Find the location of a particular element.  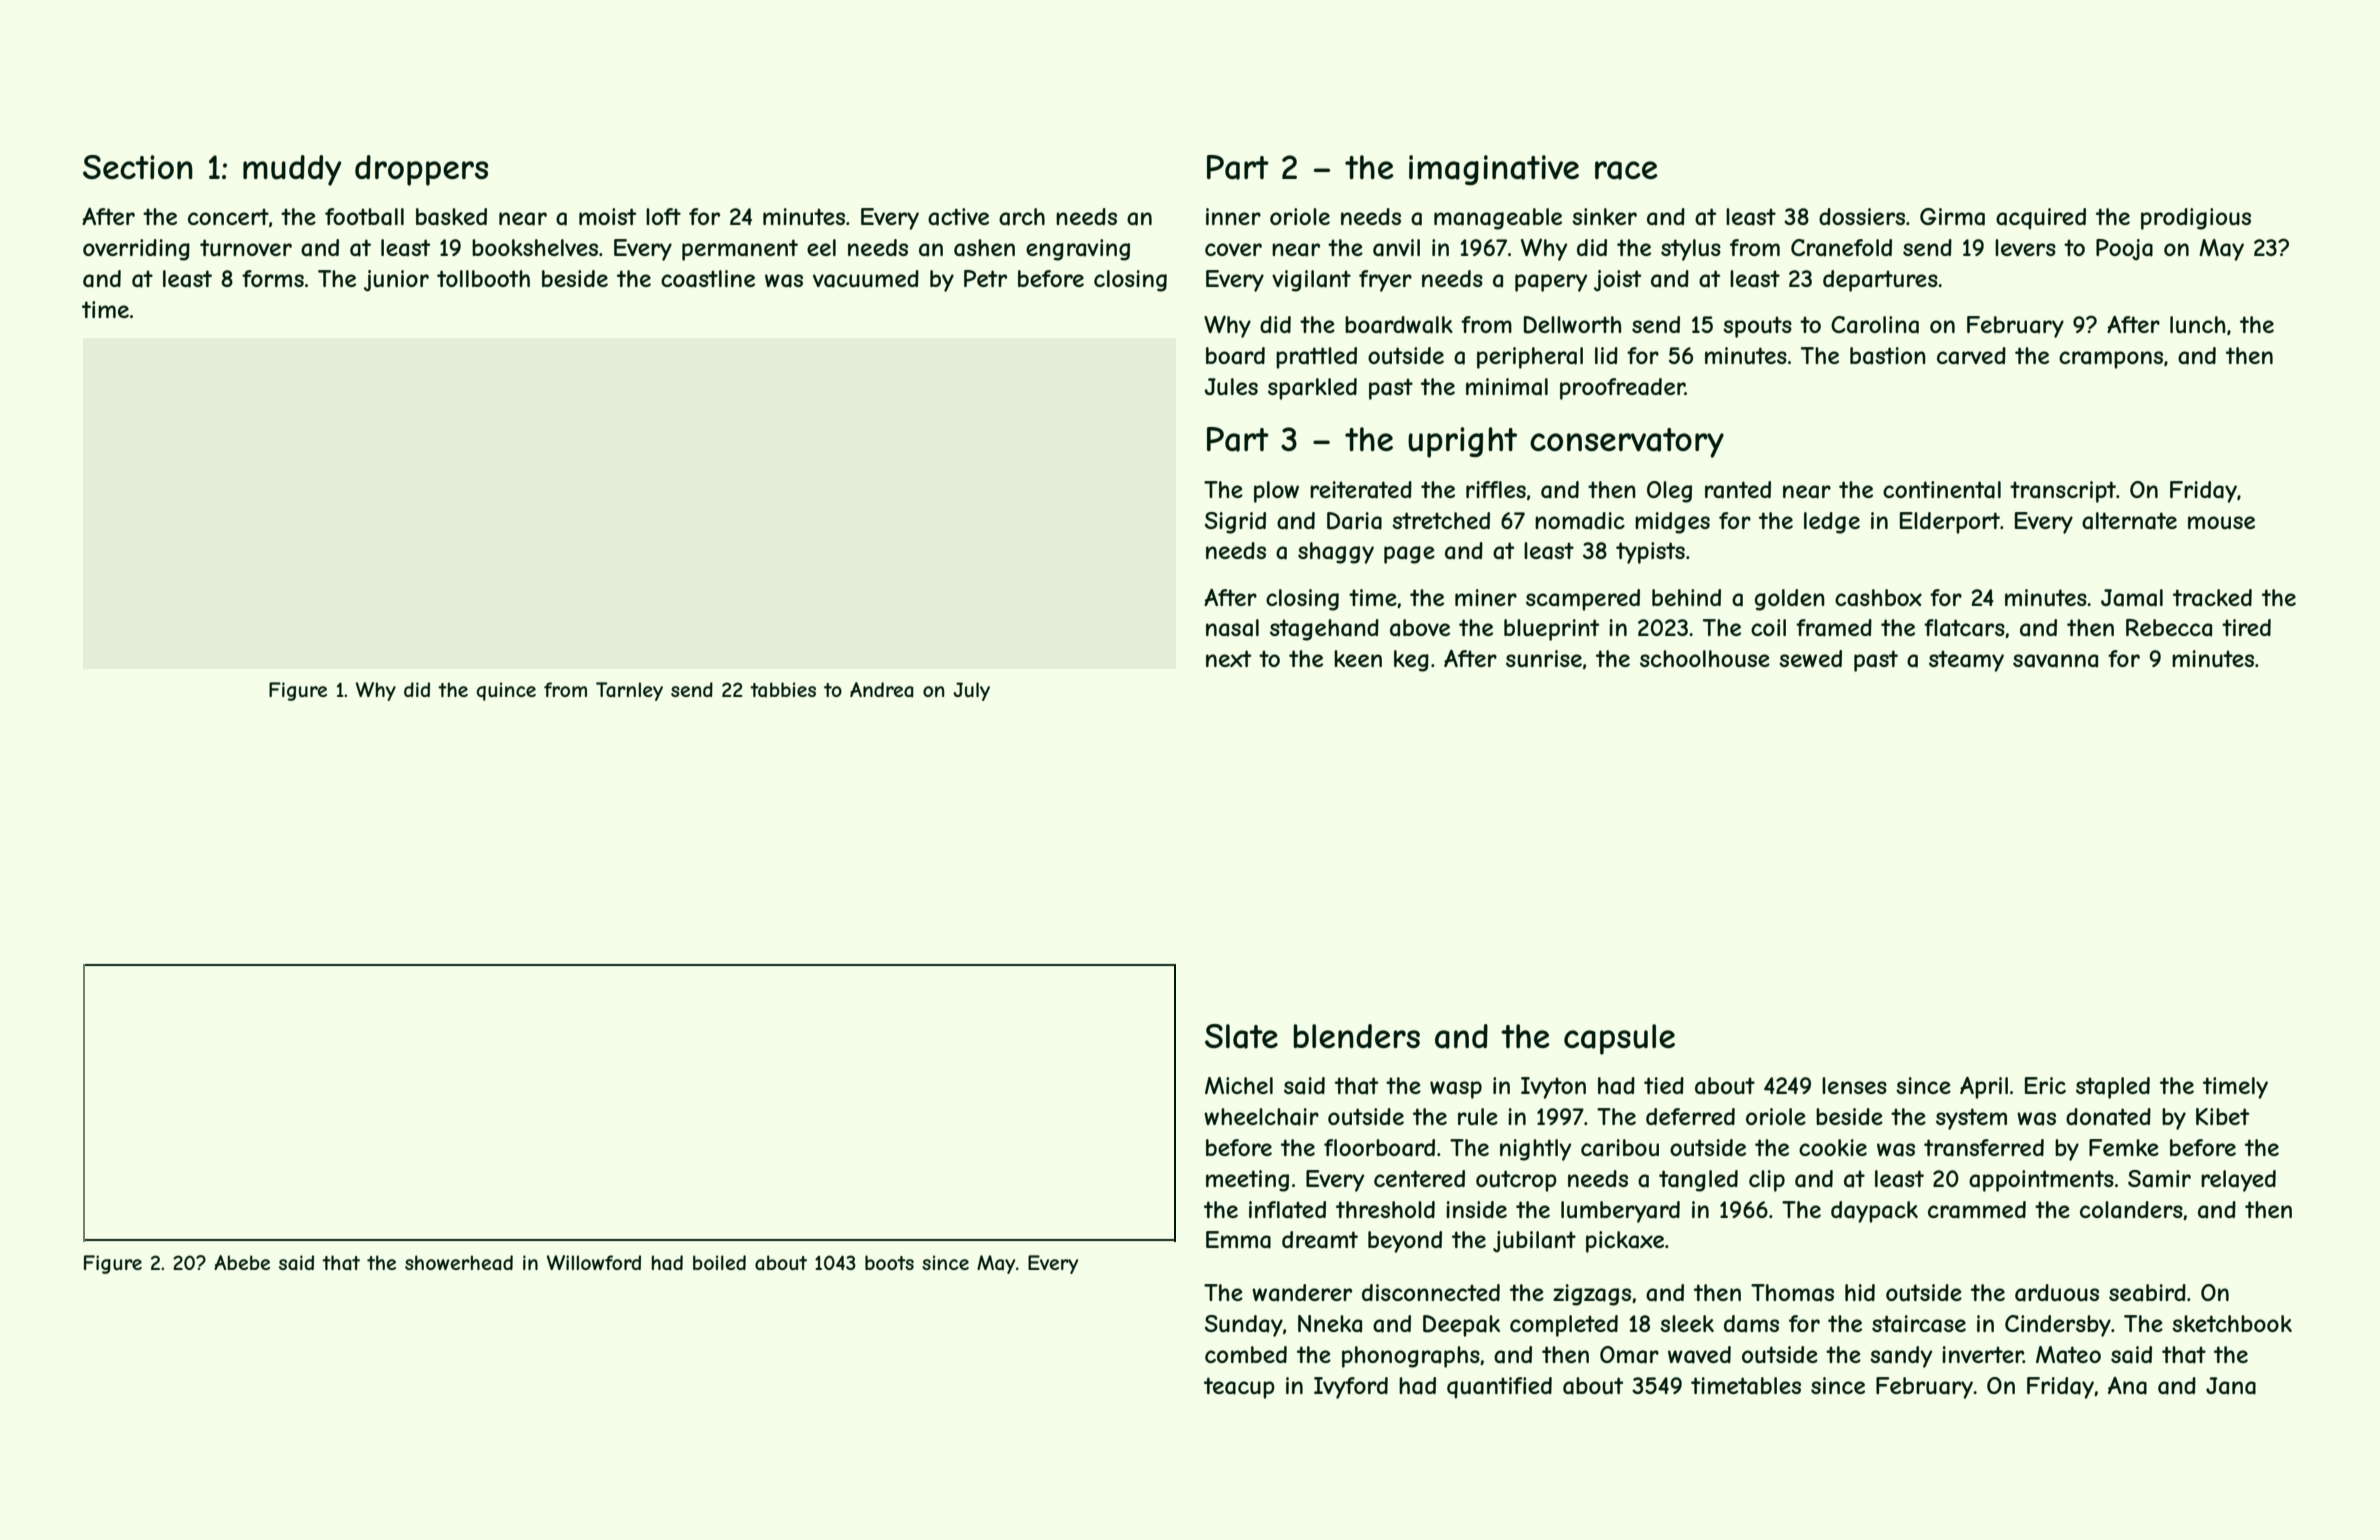

droppers is located at coordinates (421, 170).
